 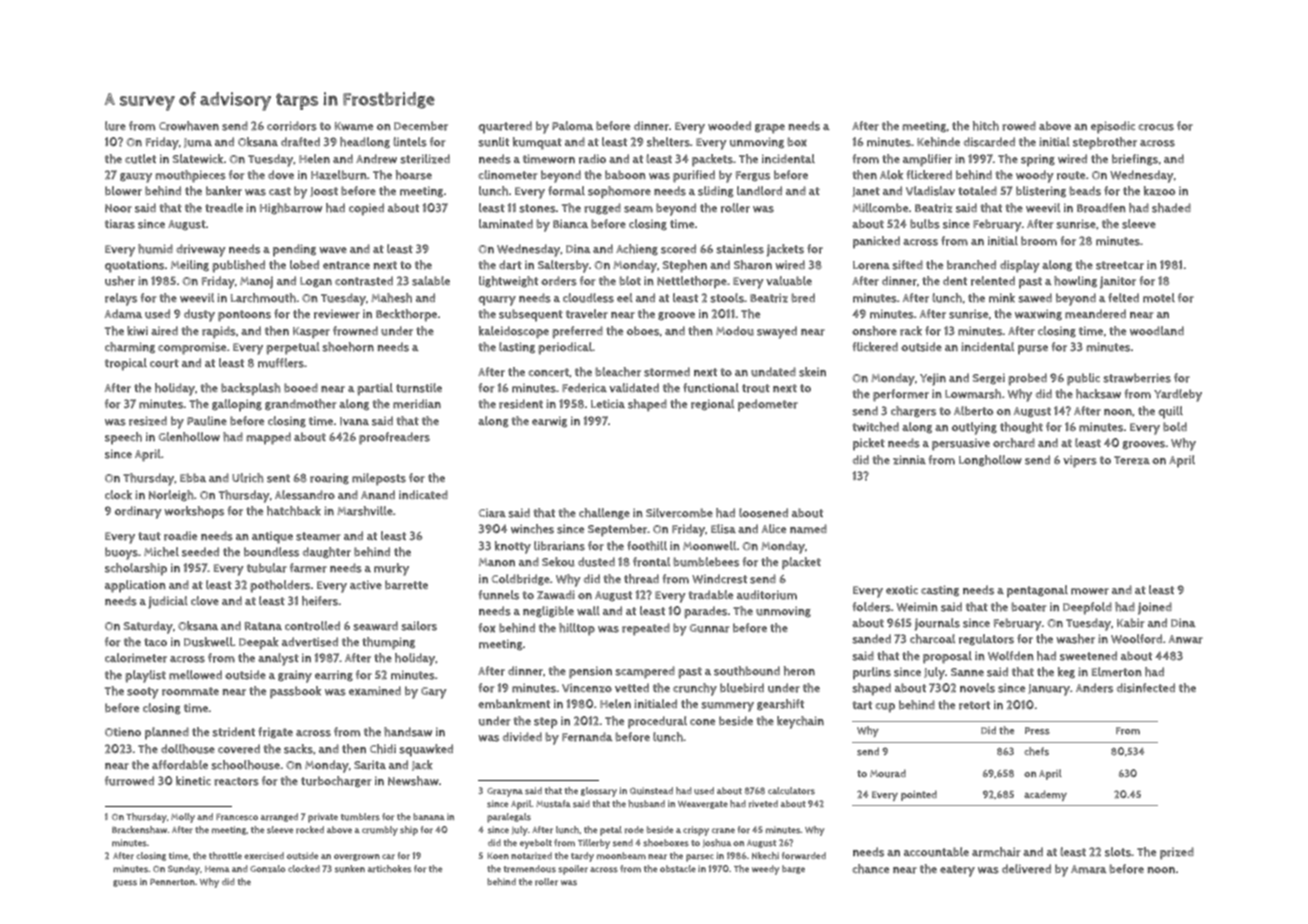 I want to click on Tereza, so click(x=1132, y=460).
